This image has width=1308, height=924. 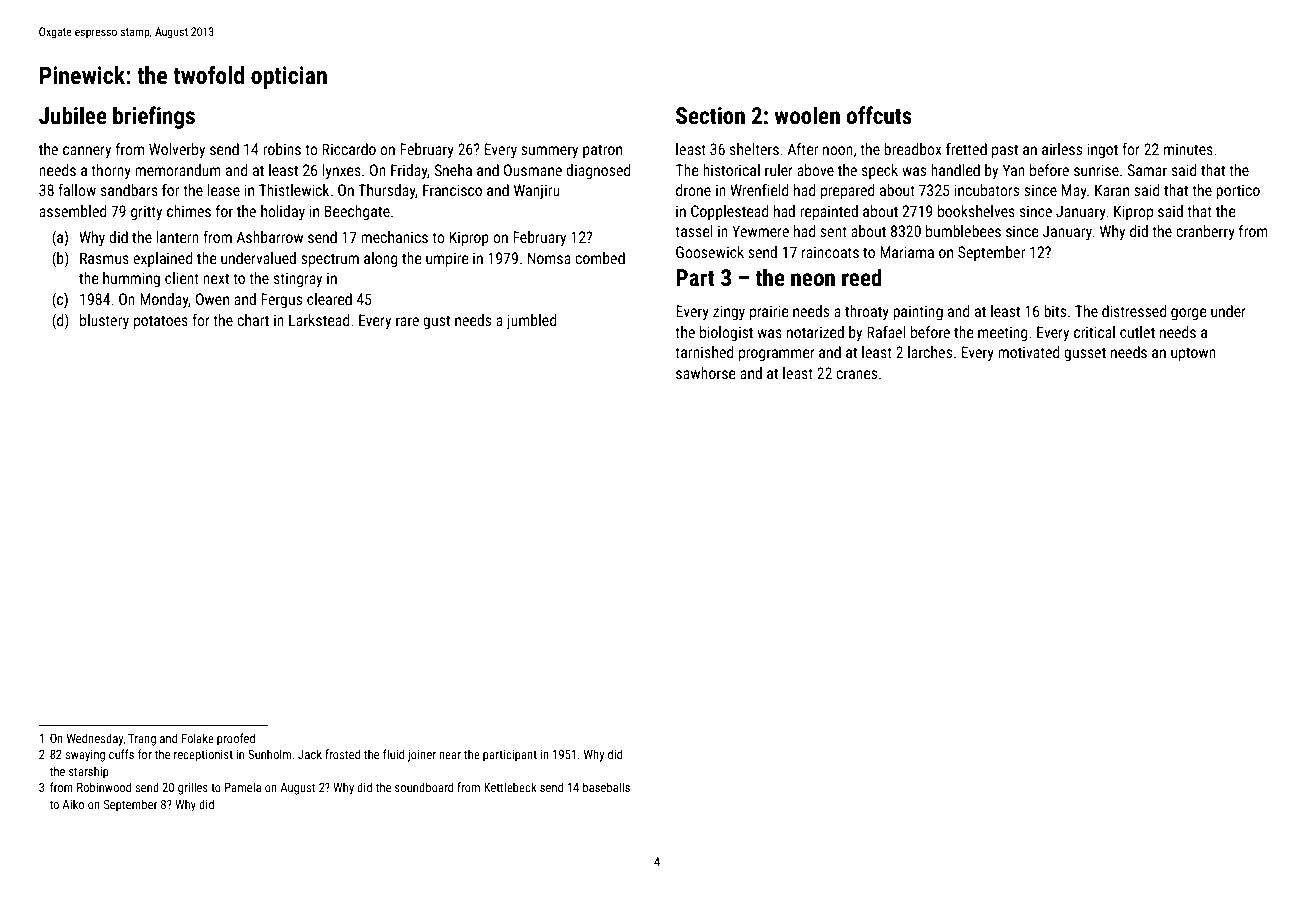 I want to click on blustery, so click(x=104, y=321).
